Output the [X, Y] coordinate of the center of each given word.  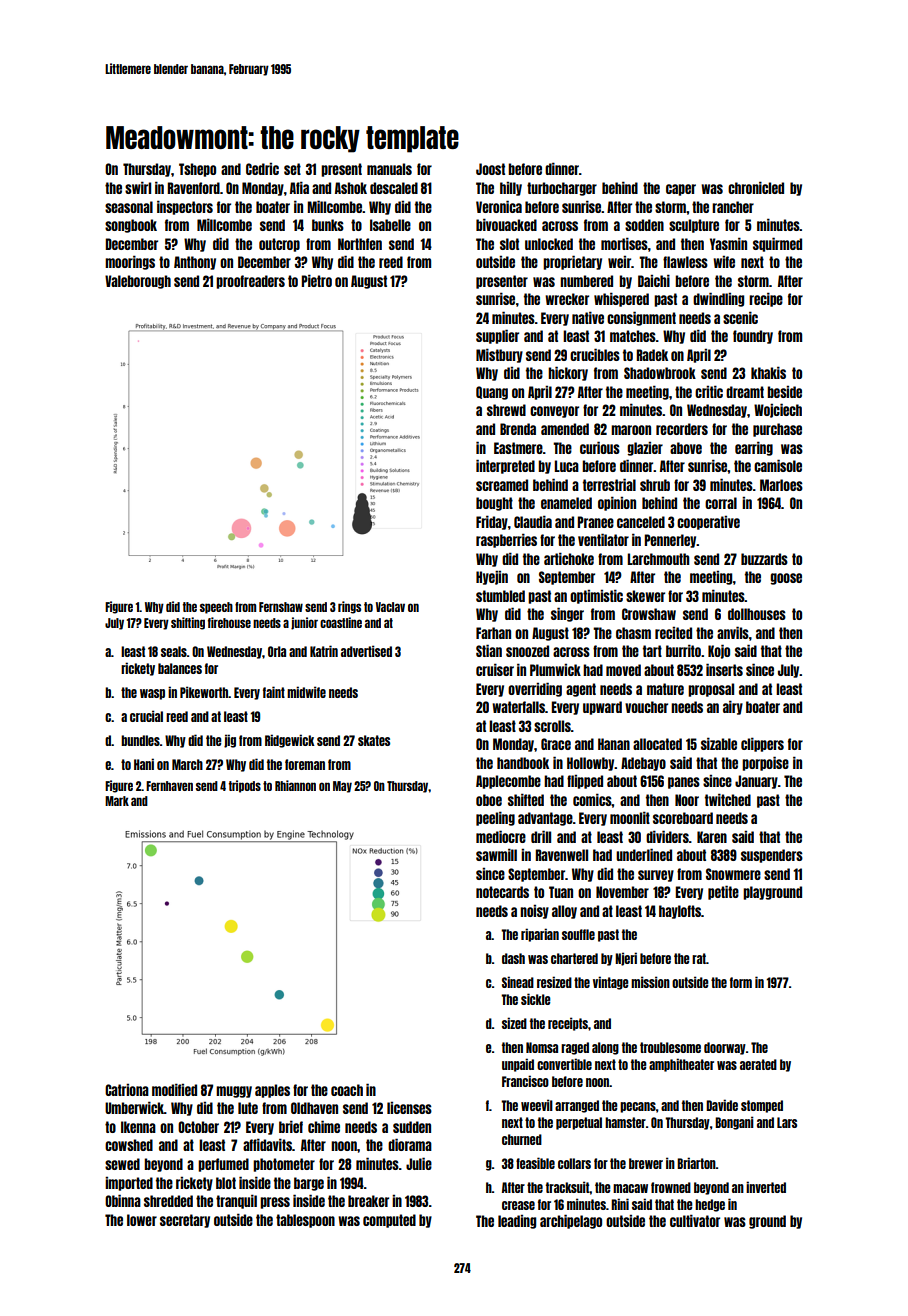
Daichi [654, 280]
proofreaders [250, 282]
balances [180, 668]
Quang [492, 393]
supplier [497, 336]
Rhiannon [295, 785]
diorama [410, 1144]
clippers [762, 744]
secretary [185, 1221]
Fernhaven [169, 786]
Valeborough [138, 282]
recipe [766, 299]
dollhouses [757, 614]
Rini [620, 1204]
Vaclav [390, 607]
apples [272, 1091]
